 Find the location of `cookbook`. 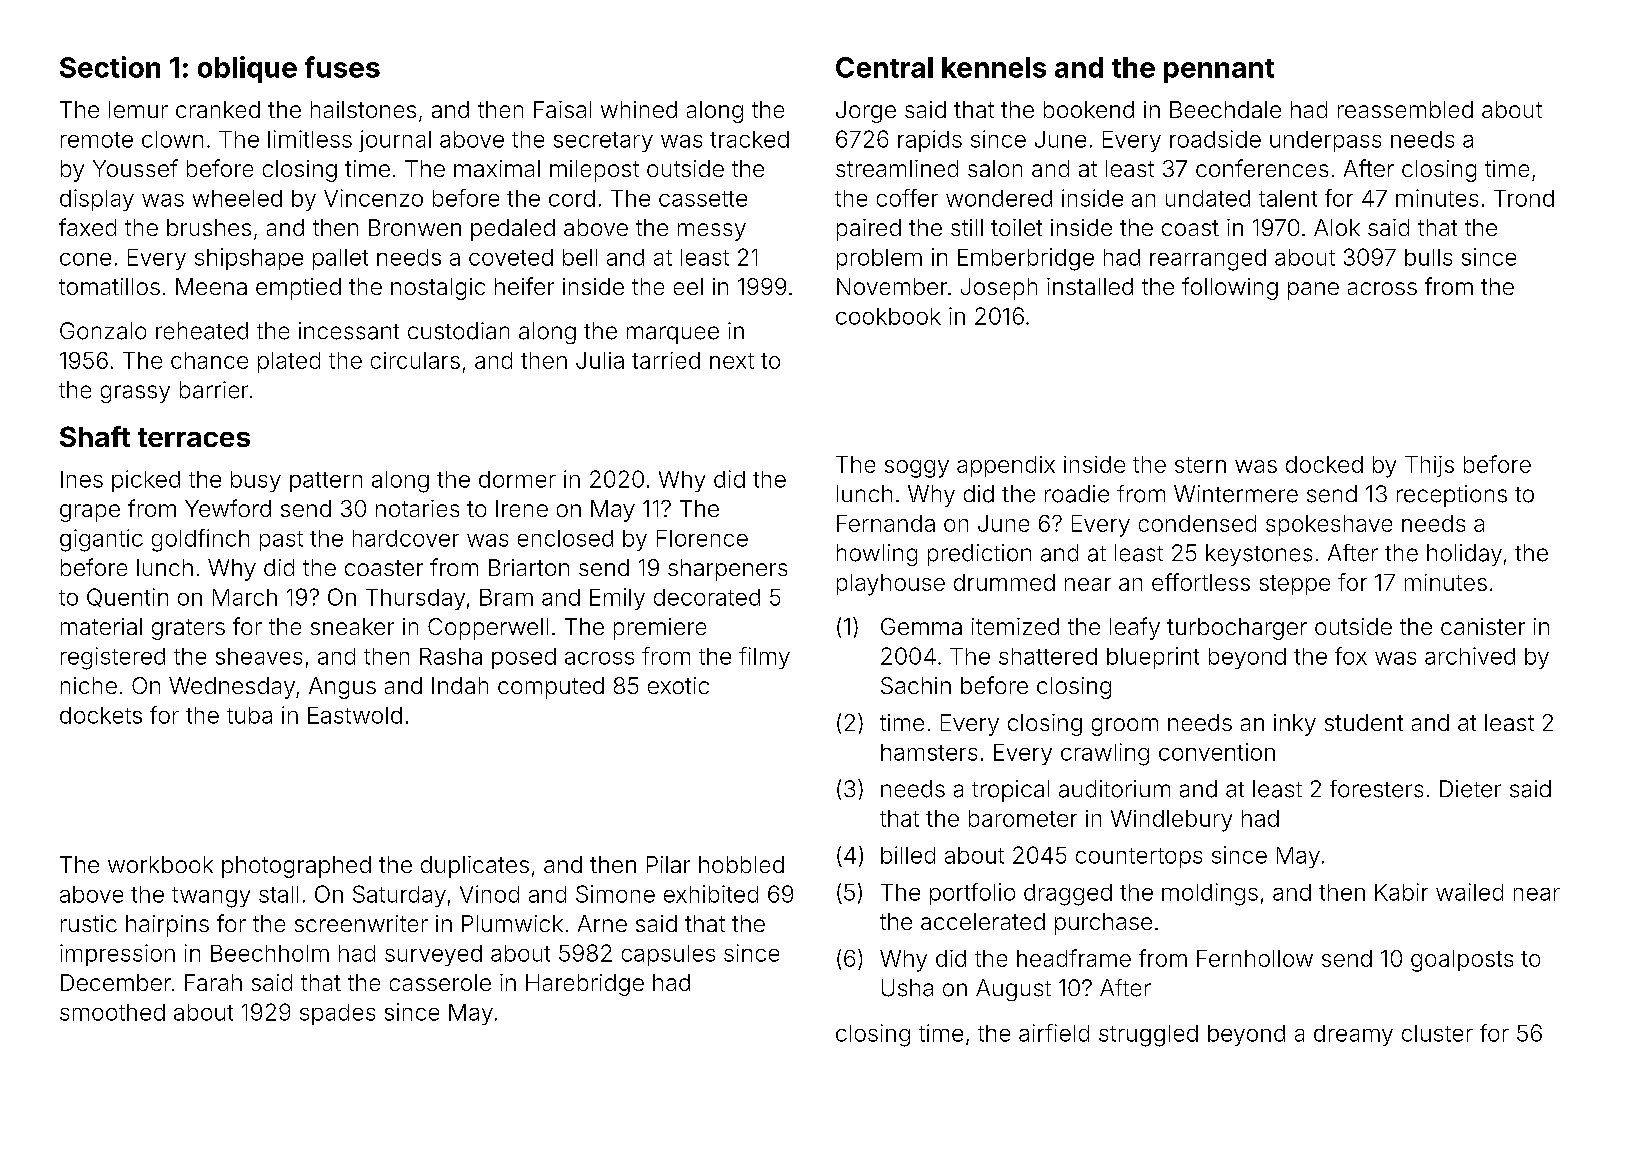

cookbook is located at coordinates (888, 316).
